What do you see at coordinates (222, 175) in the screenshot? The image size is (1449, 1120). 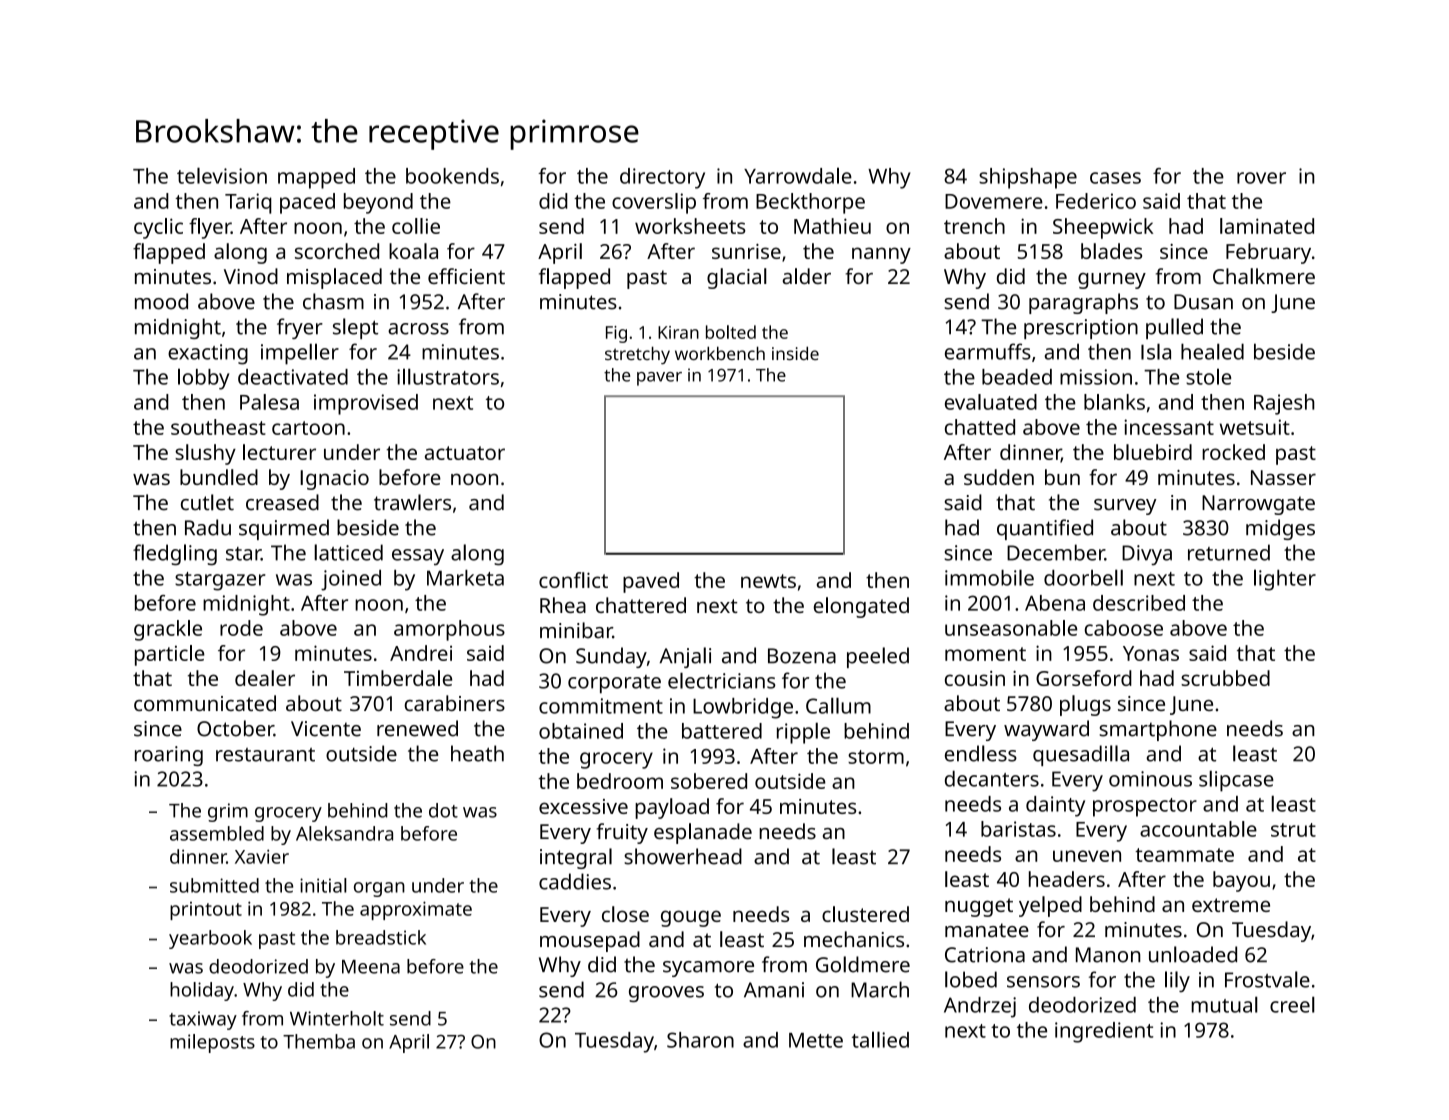 I see `television` at bounding box center [222, 175].
